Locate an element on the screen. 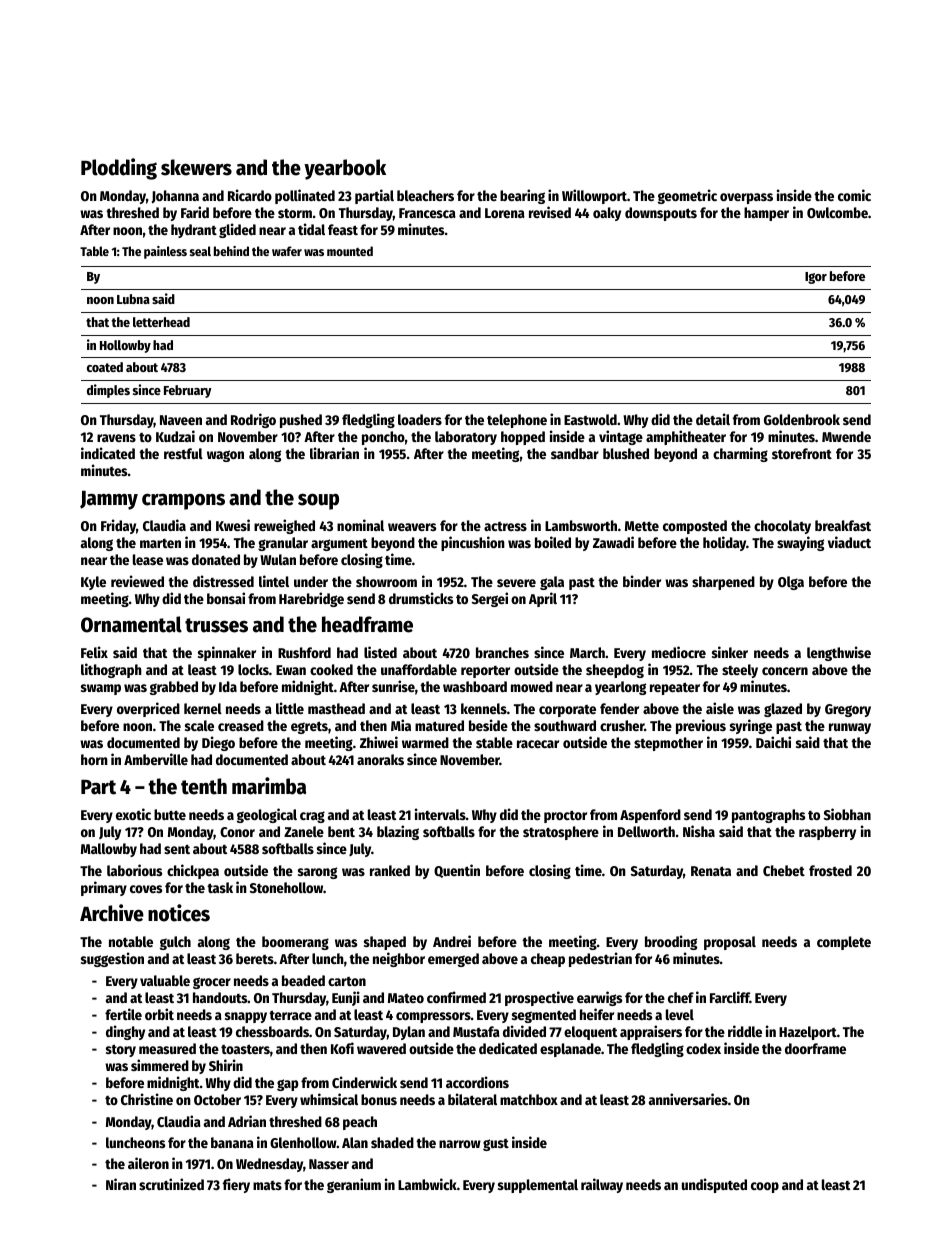  dinghy is located at coordinates (125, 1032).
